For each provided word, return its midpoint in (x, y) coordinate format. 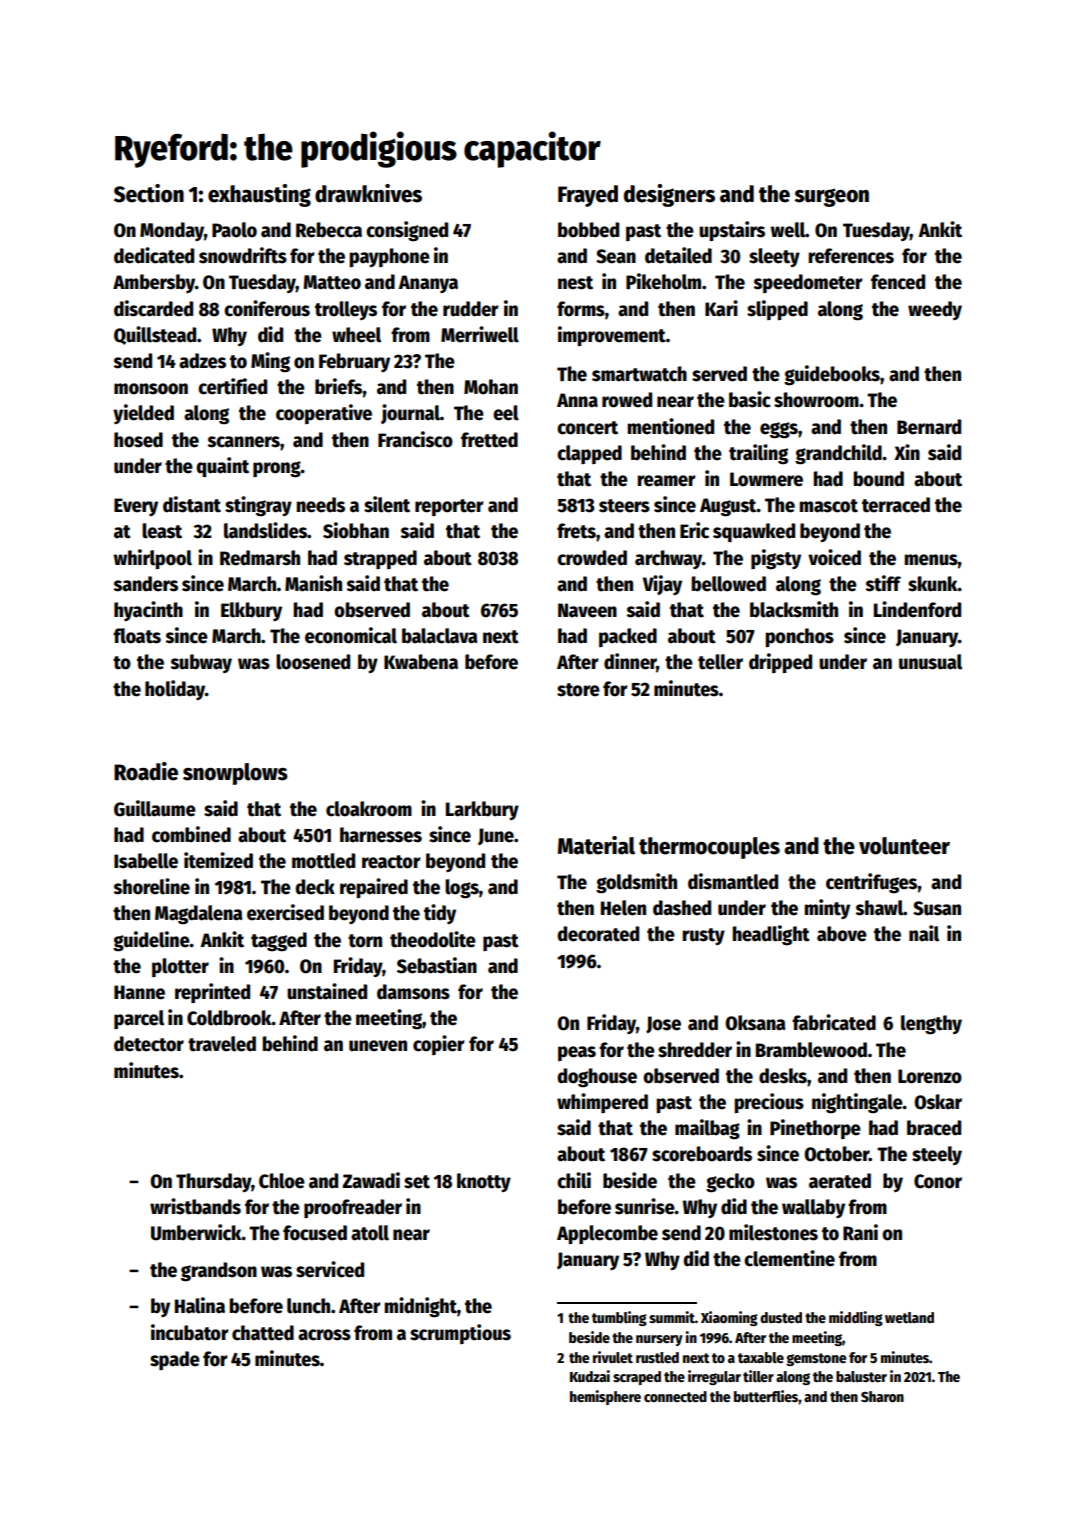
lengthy (931, 1025)
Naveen (587, 610)
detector (149, 1044)
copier (439, 1045)
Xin (907, 452)
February (354, 362)
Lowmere (766, 479)
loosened (313, 662)
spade (175, 1360)
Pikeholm (663, 281)
